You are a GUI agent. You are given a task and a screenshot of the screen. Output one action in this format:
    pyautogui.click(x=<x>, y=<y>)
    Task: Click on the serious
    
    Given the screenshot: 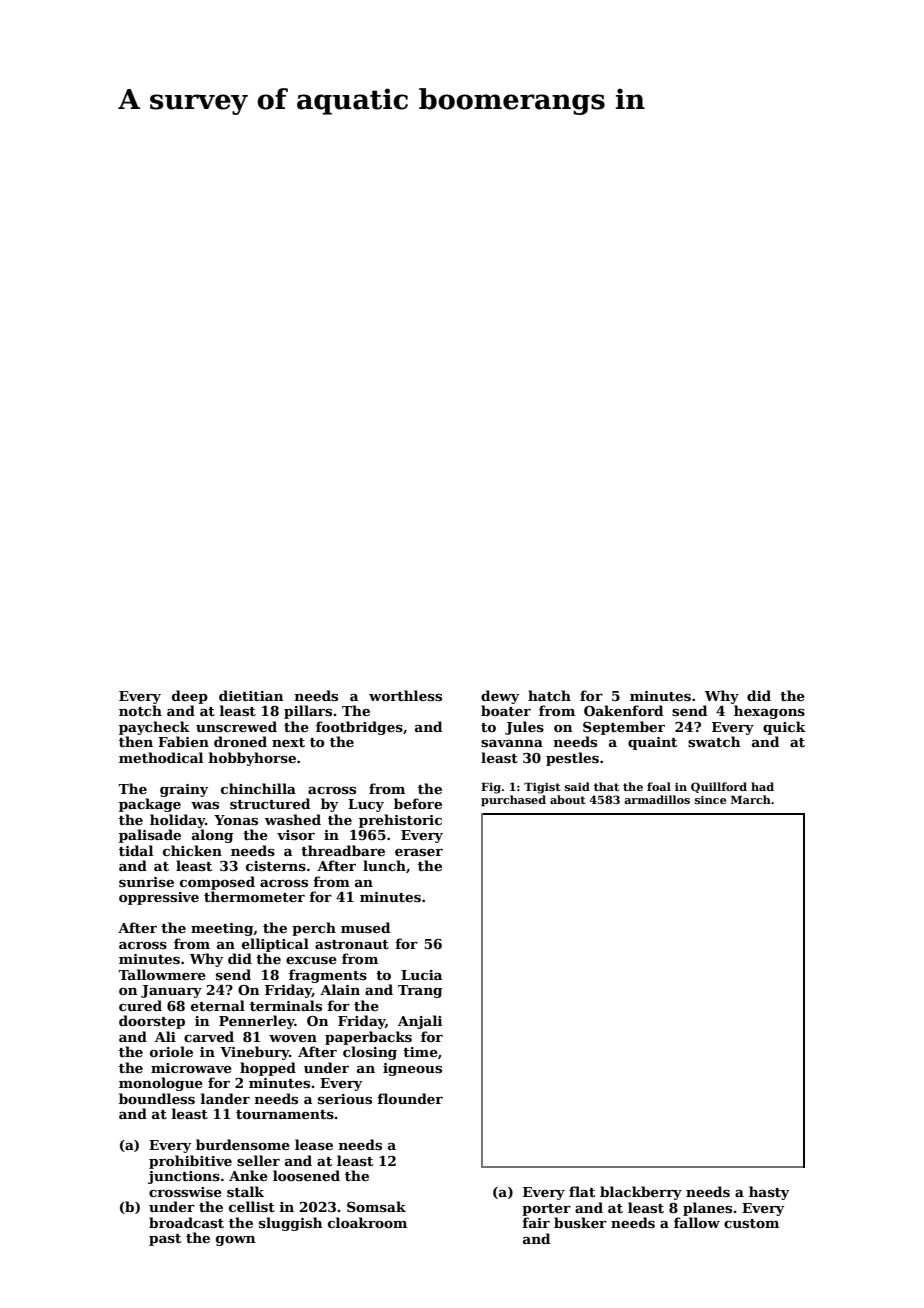 What is the action you would take?
    pyautogui.click(x=345, y=1099)
